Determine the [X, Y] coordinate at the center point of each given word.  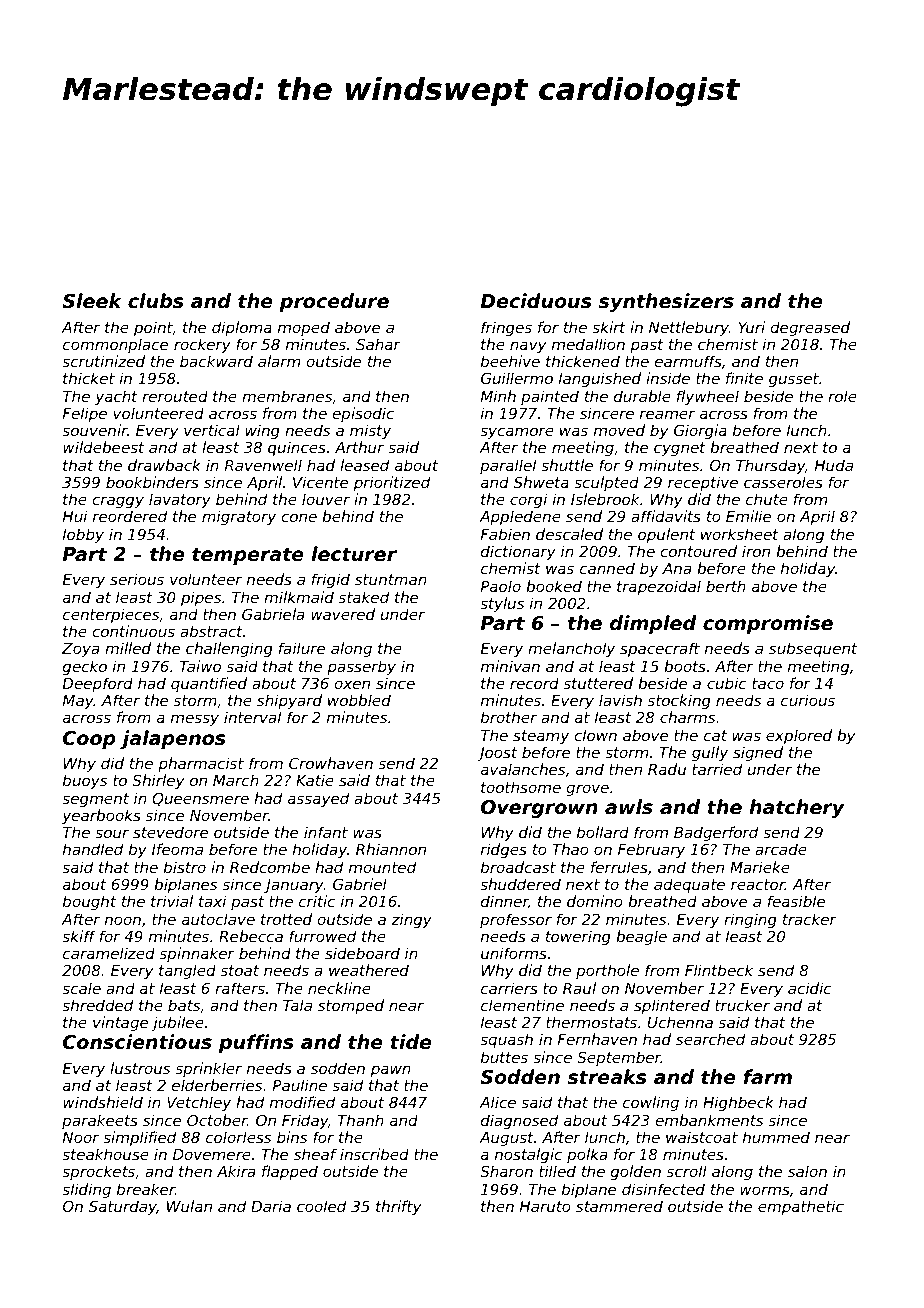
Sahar [378, 344]
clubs [156, 301]
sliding [86, 1190]
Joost [497, 754]
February [651, 850]
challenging [229, 649]
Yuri [751, 327]
